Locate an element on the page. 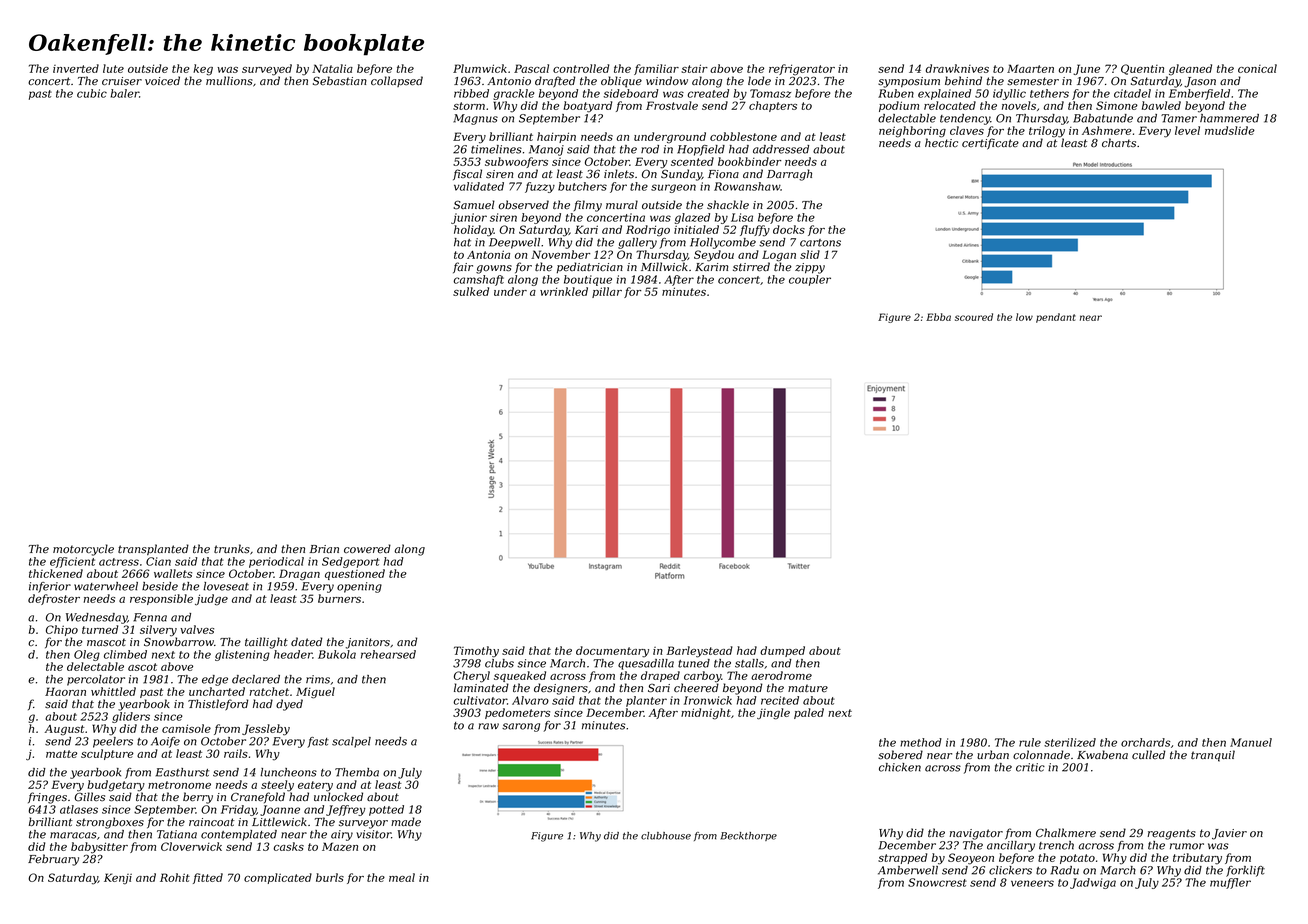 The width and height of the page is (1308, 924). tranquil is located at coordinates (1213, 756).
